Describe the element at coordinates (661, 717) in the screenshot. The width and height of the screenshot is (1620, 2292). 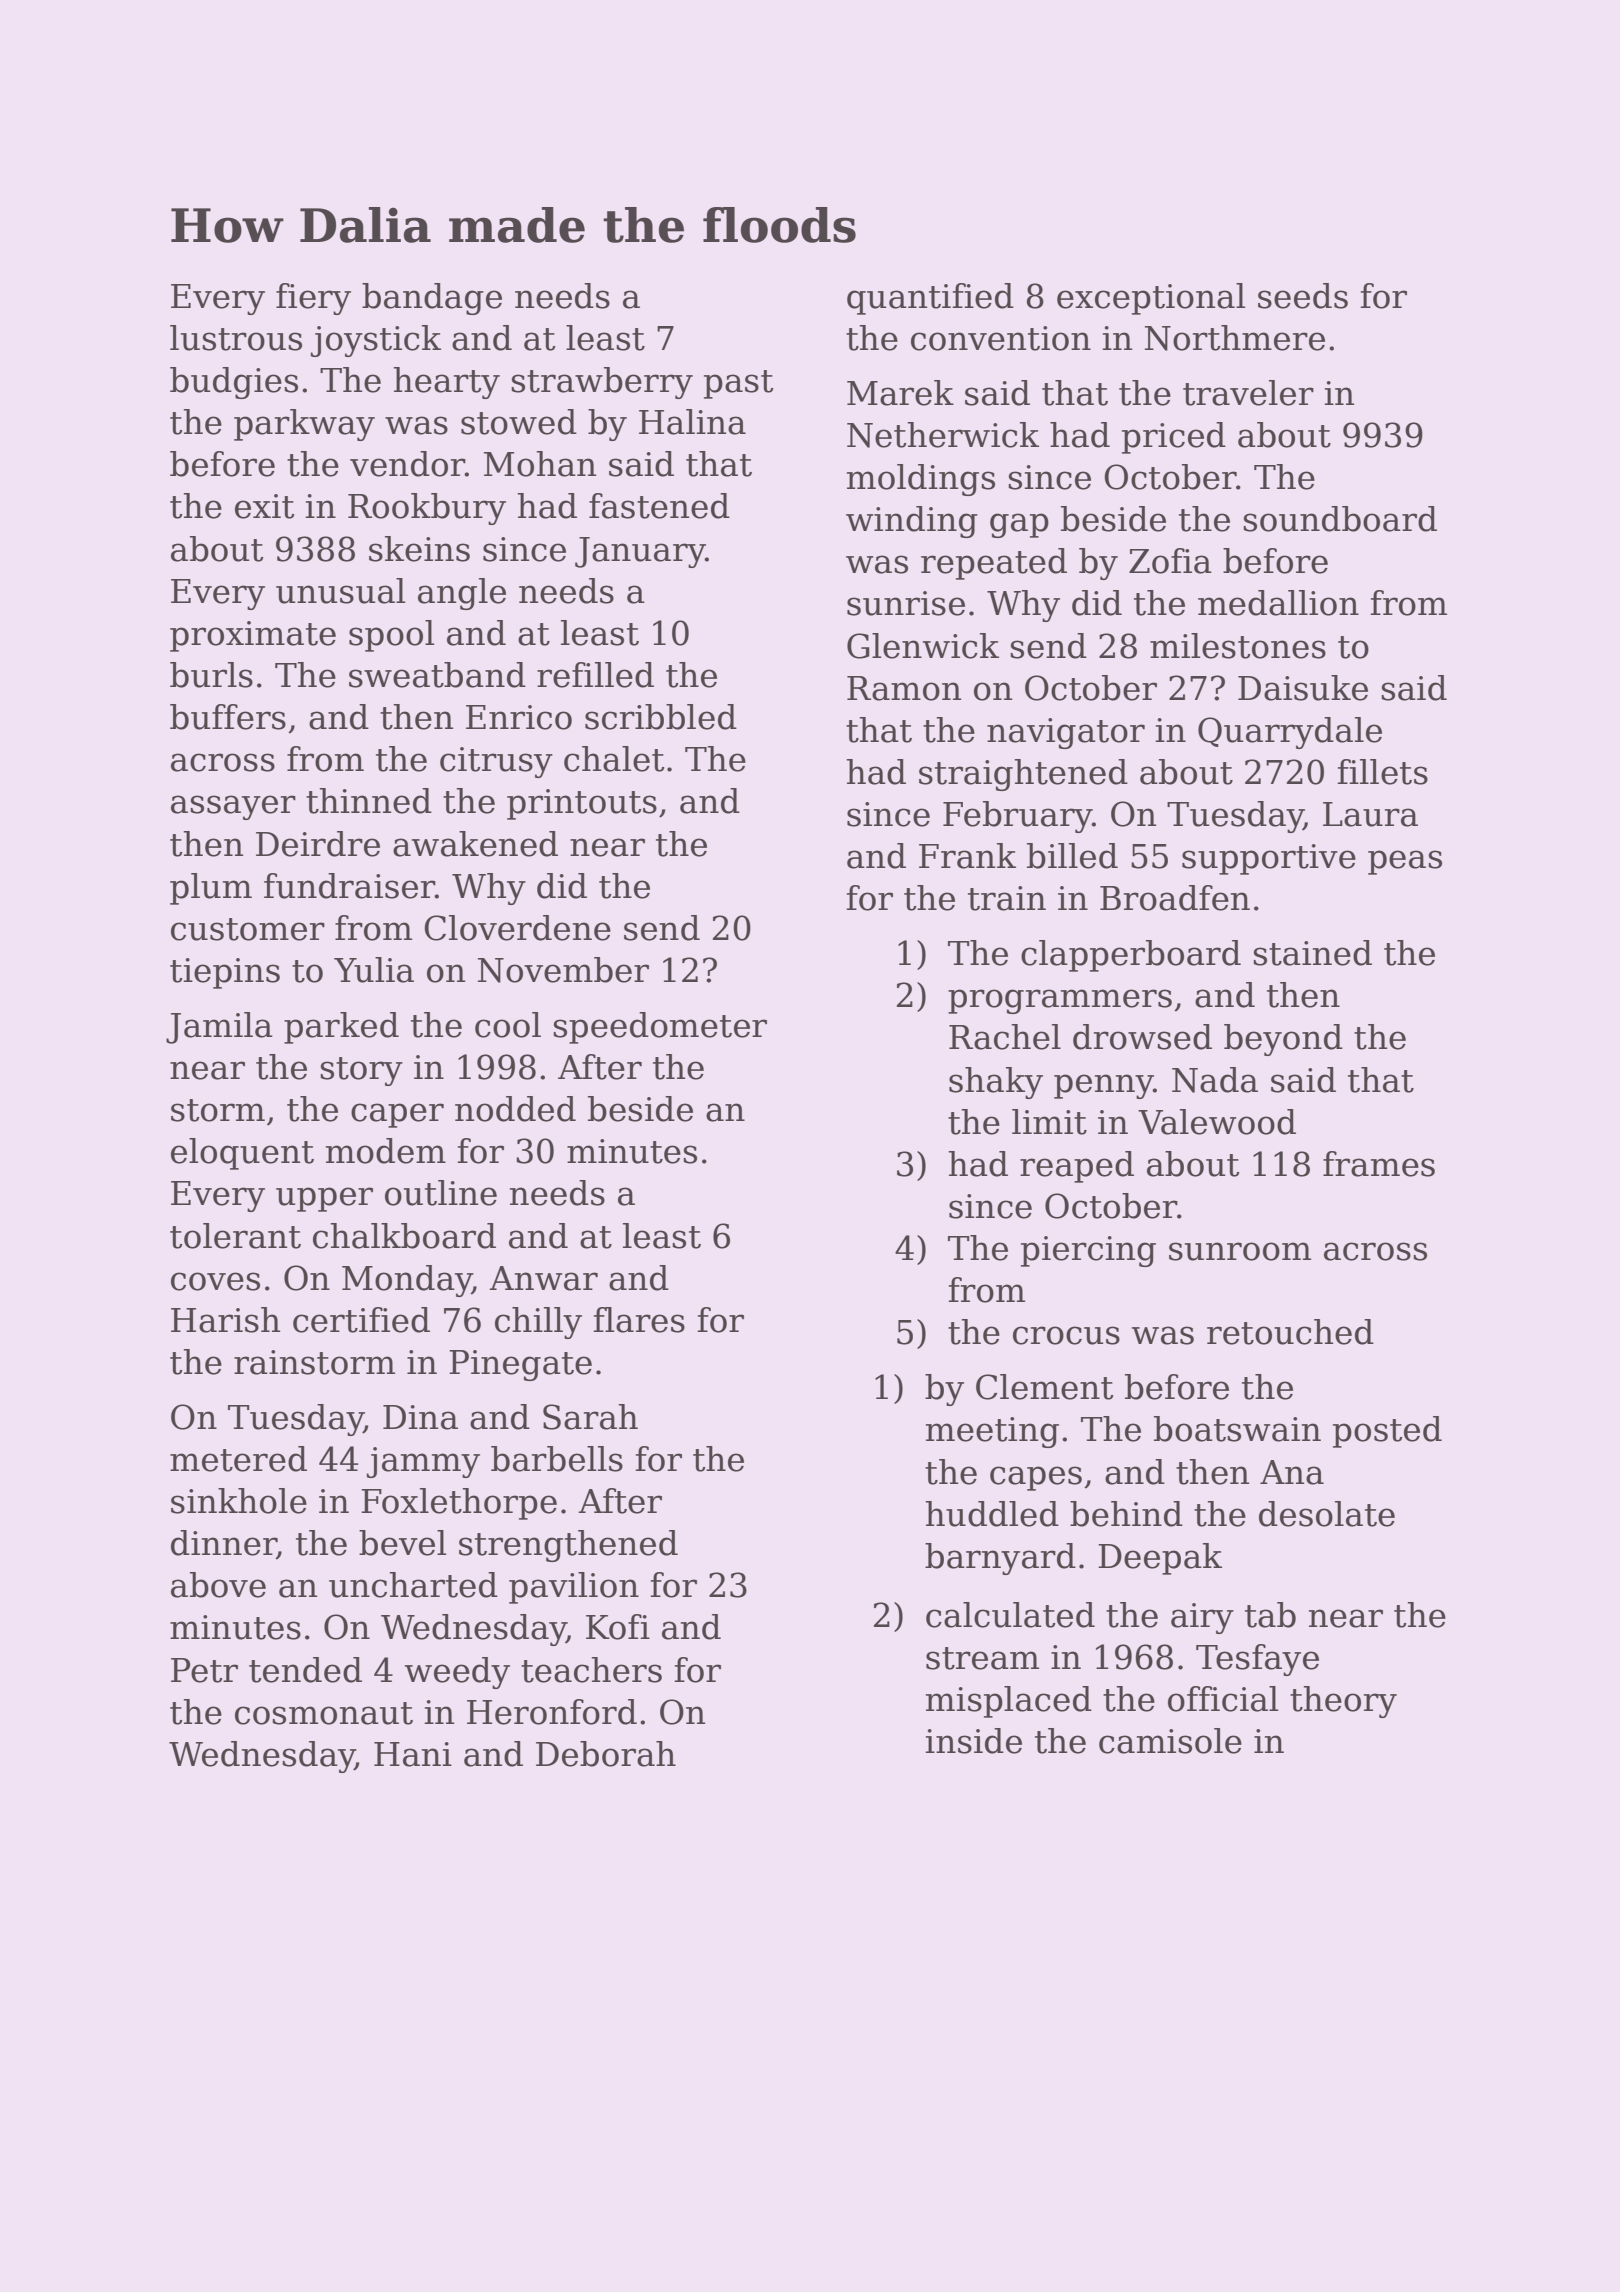
I see `scribbled` at that location.
